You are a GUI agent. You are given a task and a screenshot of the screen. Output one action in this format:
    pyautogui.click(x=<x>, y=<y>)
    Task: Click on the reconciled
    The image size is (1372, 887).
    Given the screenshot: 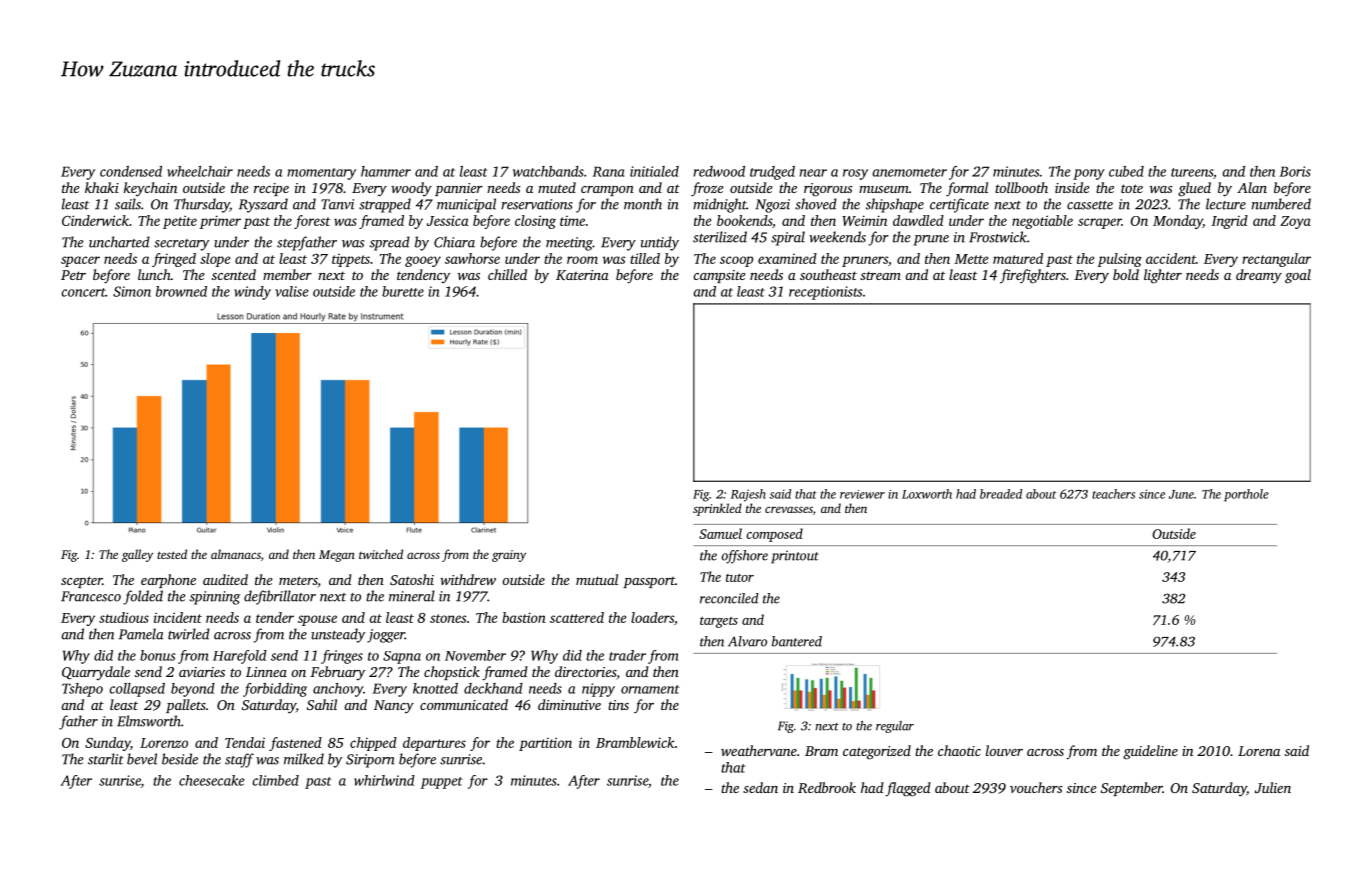 What is the action you would take?
    pyautogui.click(x=729, y=598)
